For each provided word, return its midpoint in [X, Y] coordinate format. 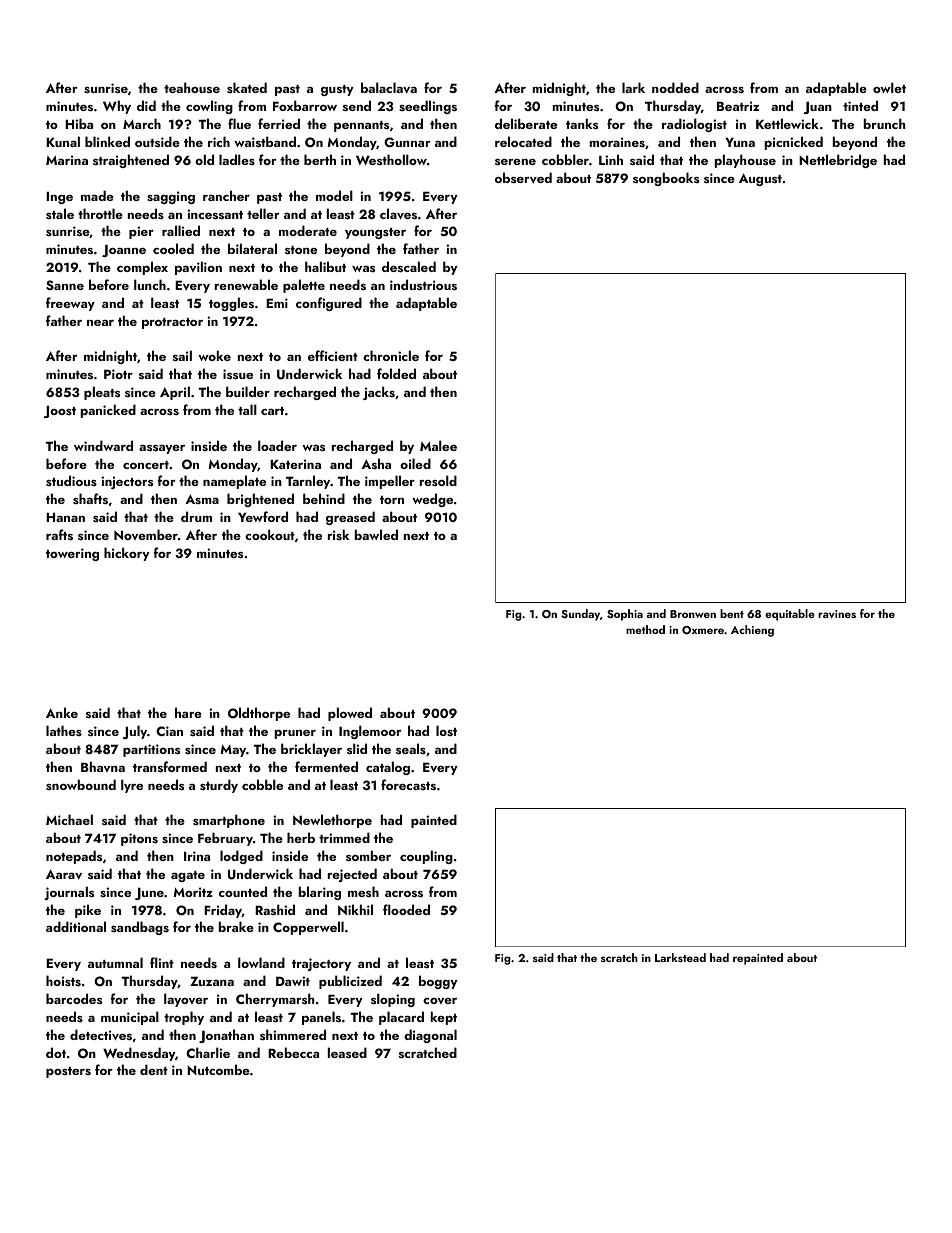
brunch [884, 123]
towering [72, 554]
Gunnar [407, 142]
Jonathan [226, 1036]
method [645, 629]
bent [732, 613]
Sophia [625, 615]
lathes [64, 730]
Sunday [580, 615]
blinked [107, 141]
